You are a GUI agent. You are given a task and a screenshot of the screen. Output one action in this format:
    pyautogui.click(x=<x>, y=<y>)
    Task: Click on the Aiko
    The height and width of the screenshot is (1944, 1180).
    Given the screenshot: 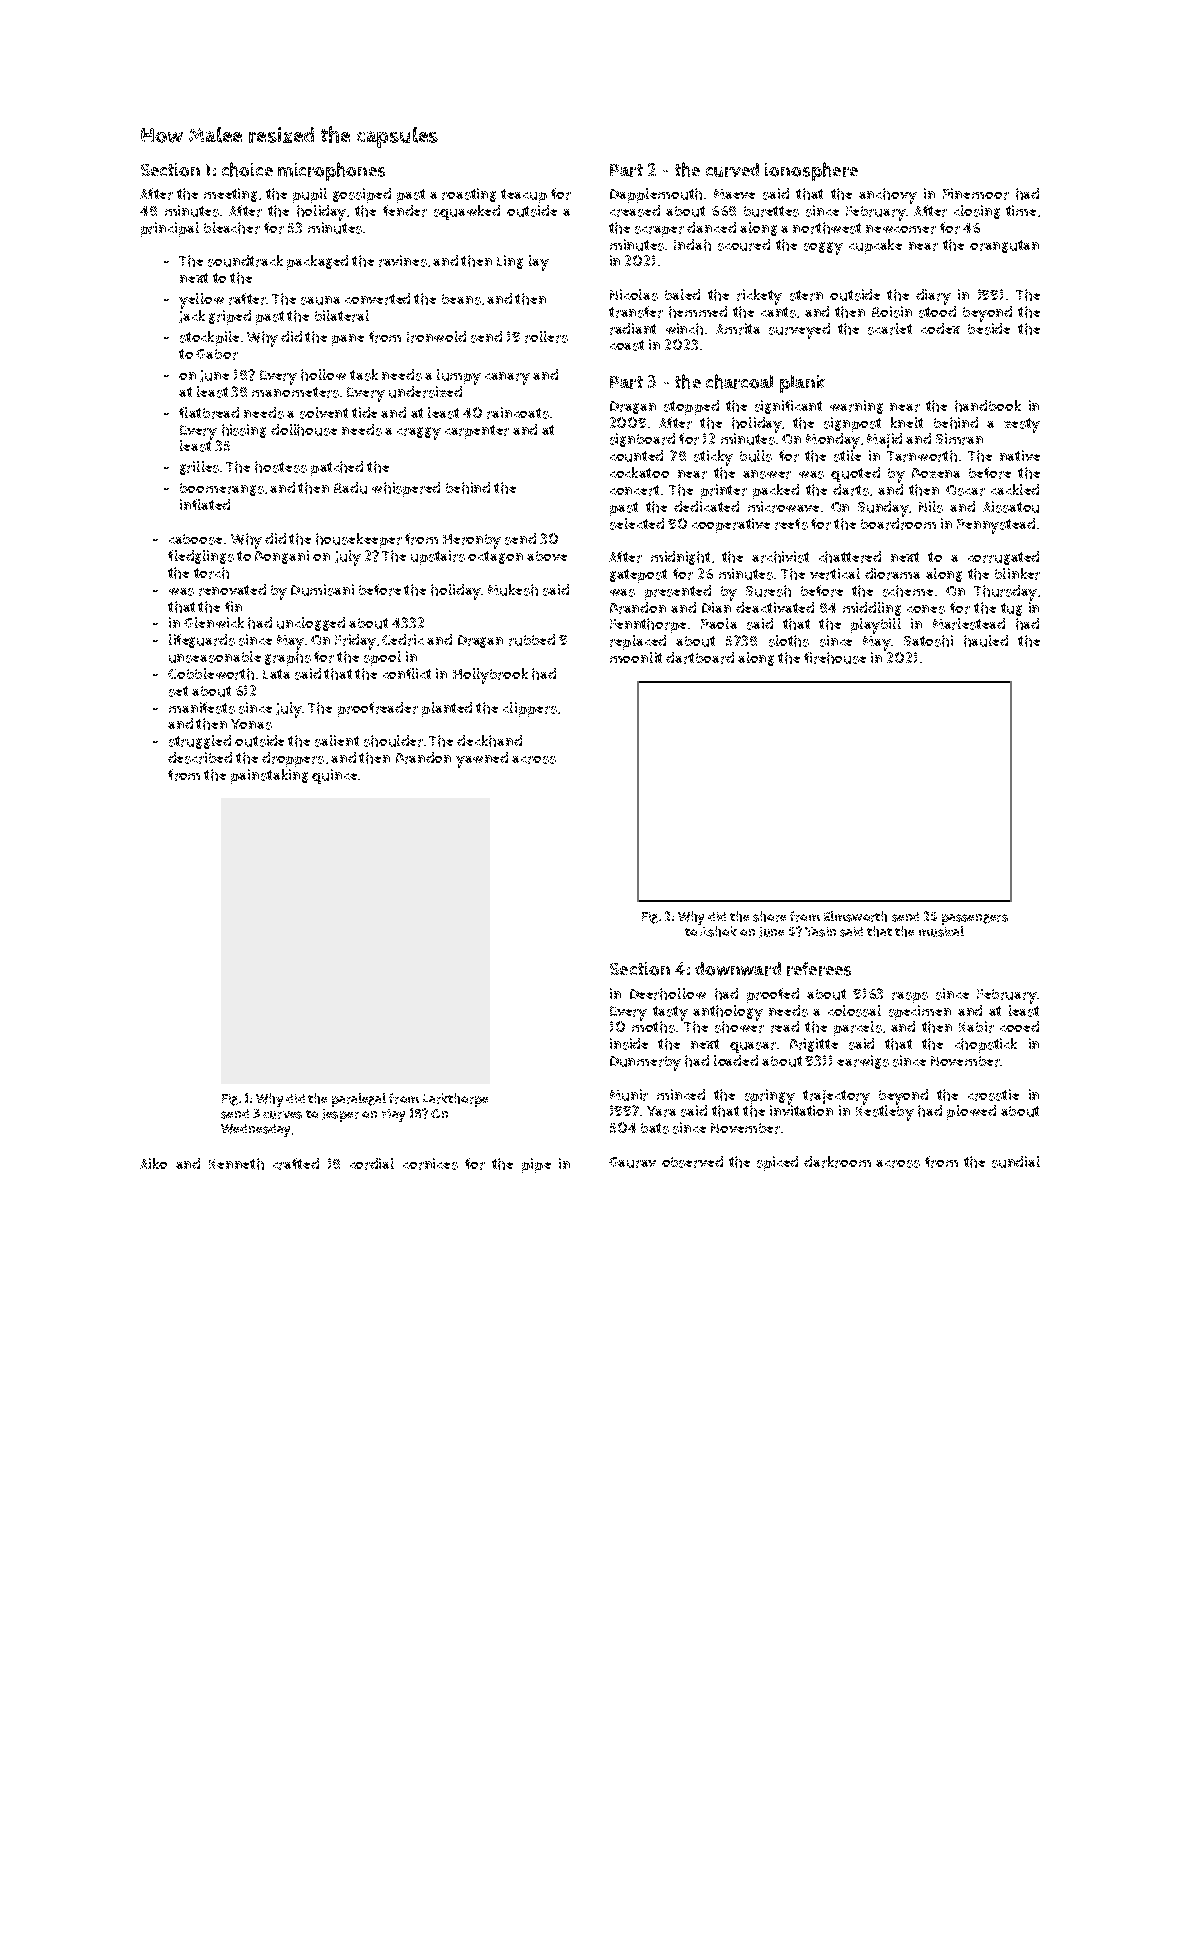 What is the action you would take?
    pyautogui.click(x=153, y=1163)
